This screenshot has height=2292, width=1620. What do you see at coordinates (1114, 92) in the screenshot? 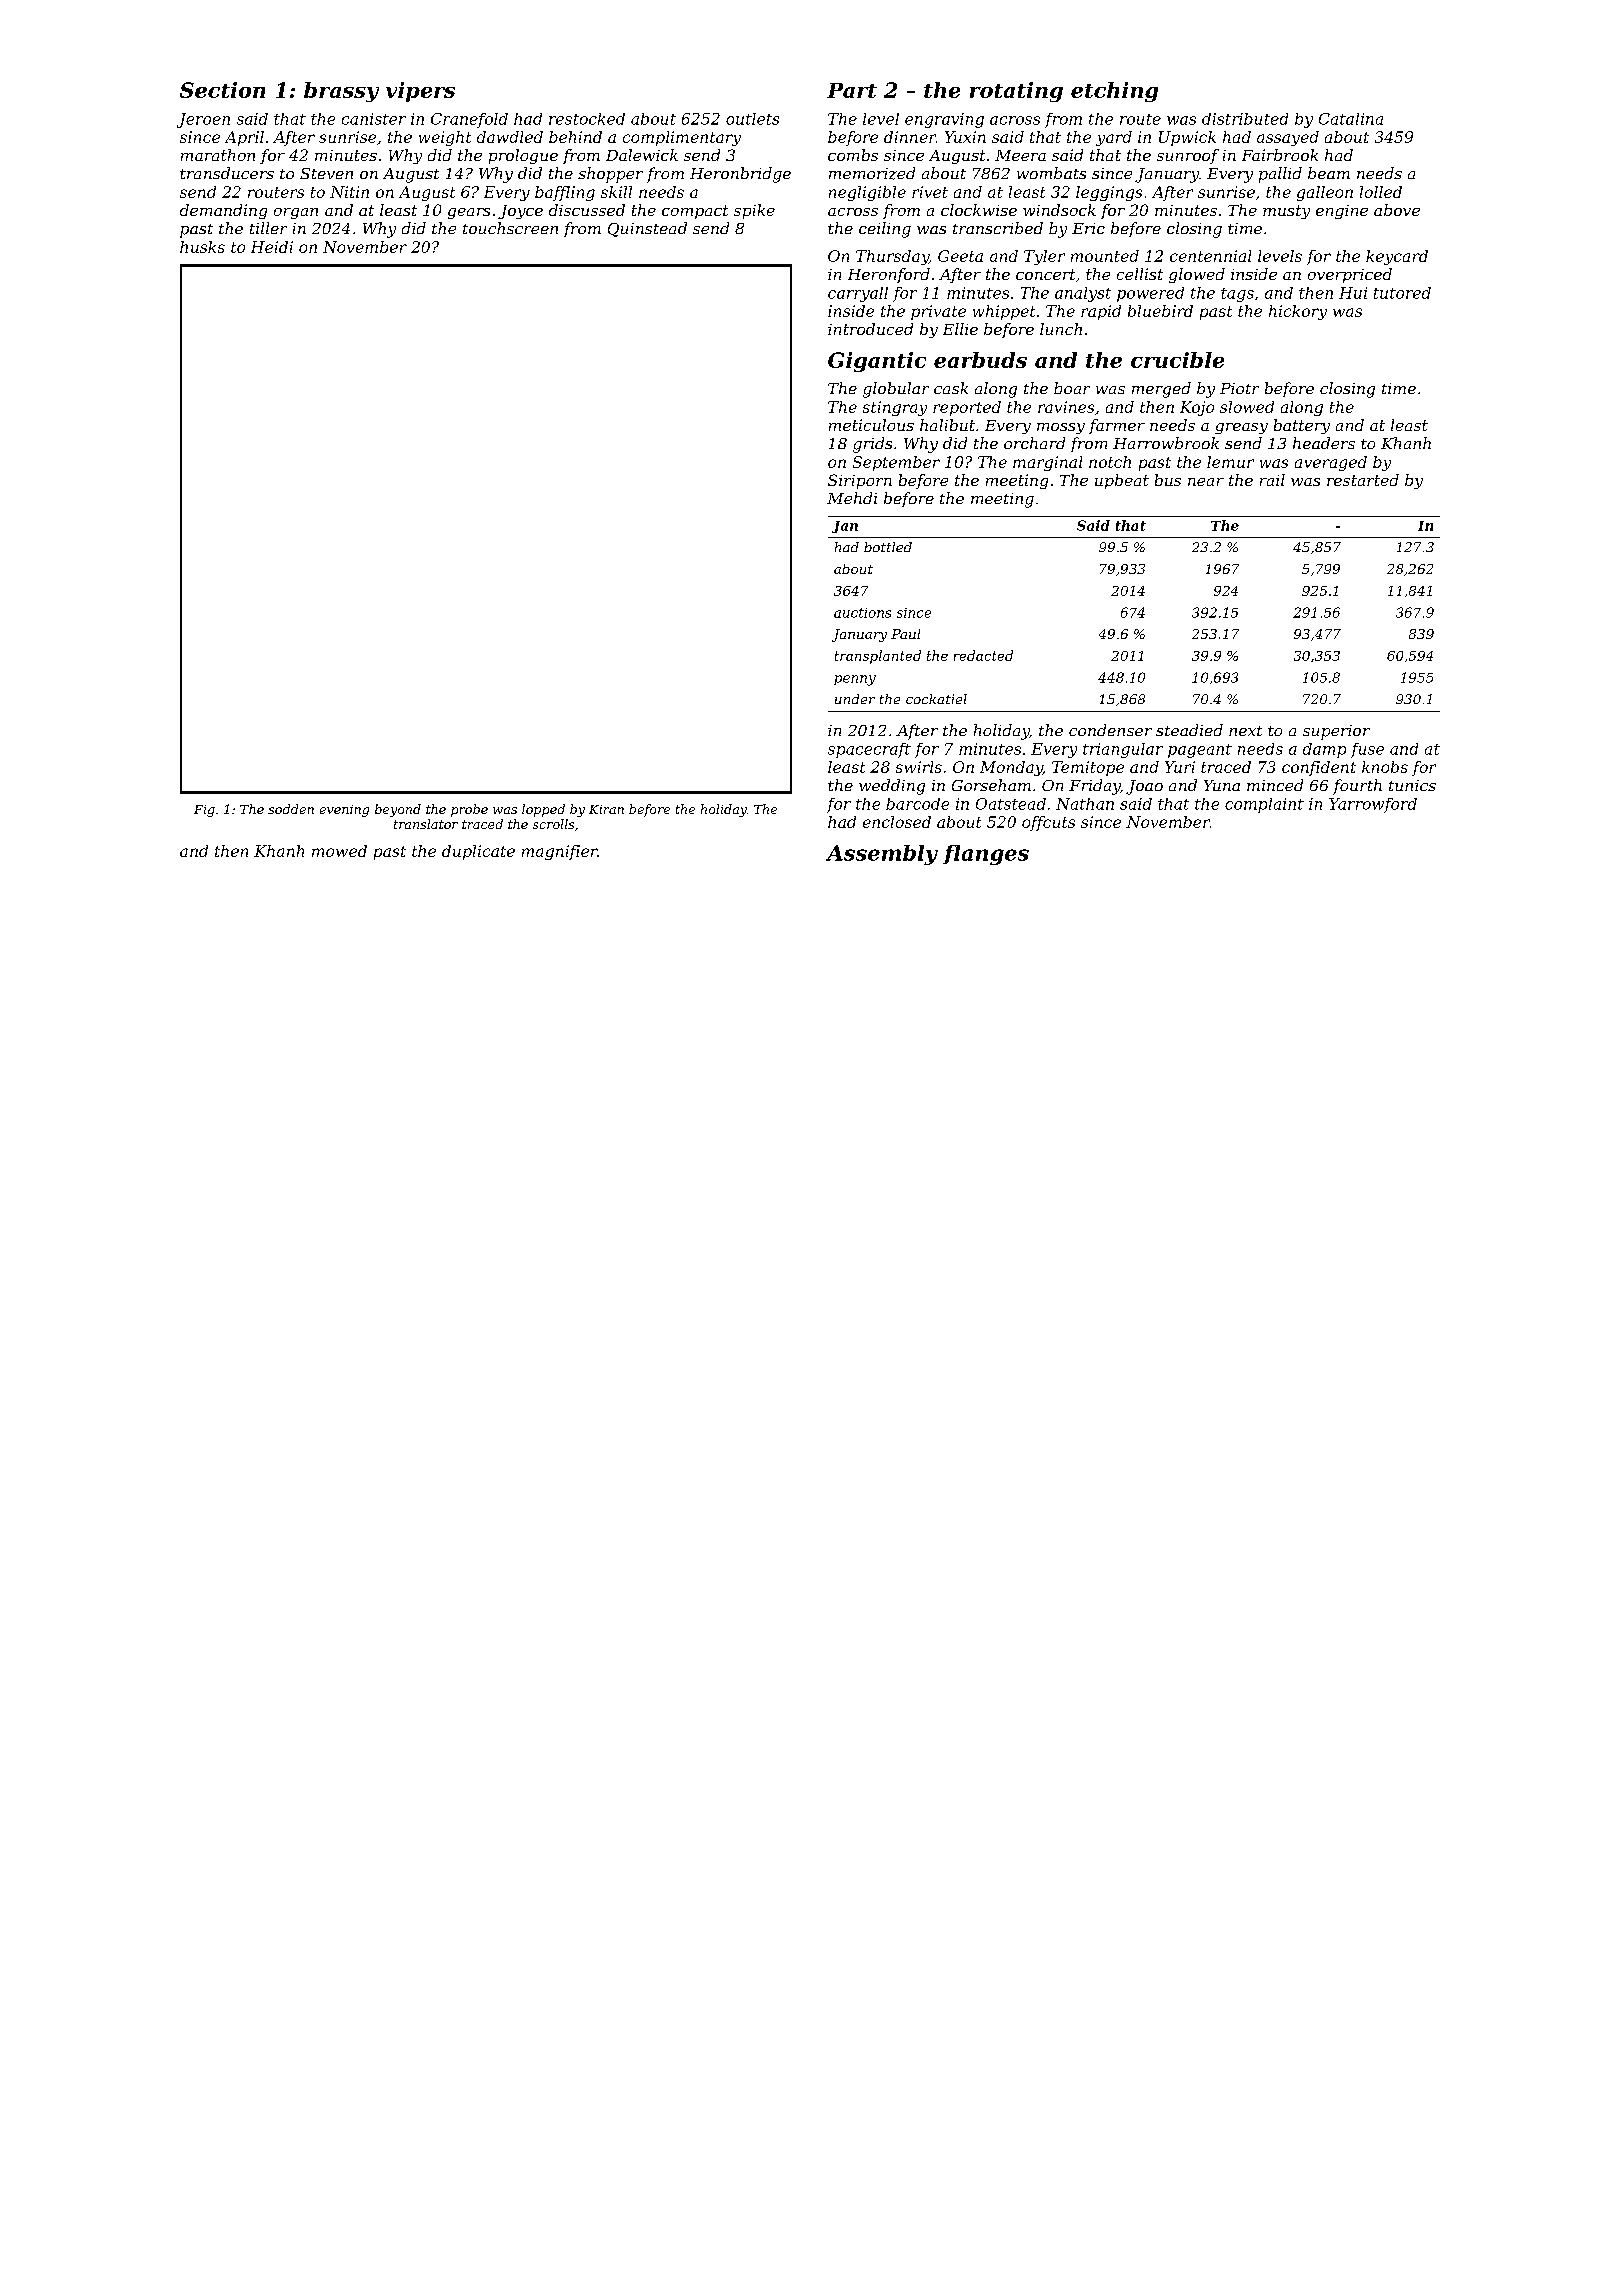
I see `etching` at bounding box center [1114, 92].
